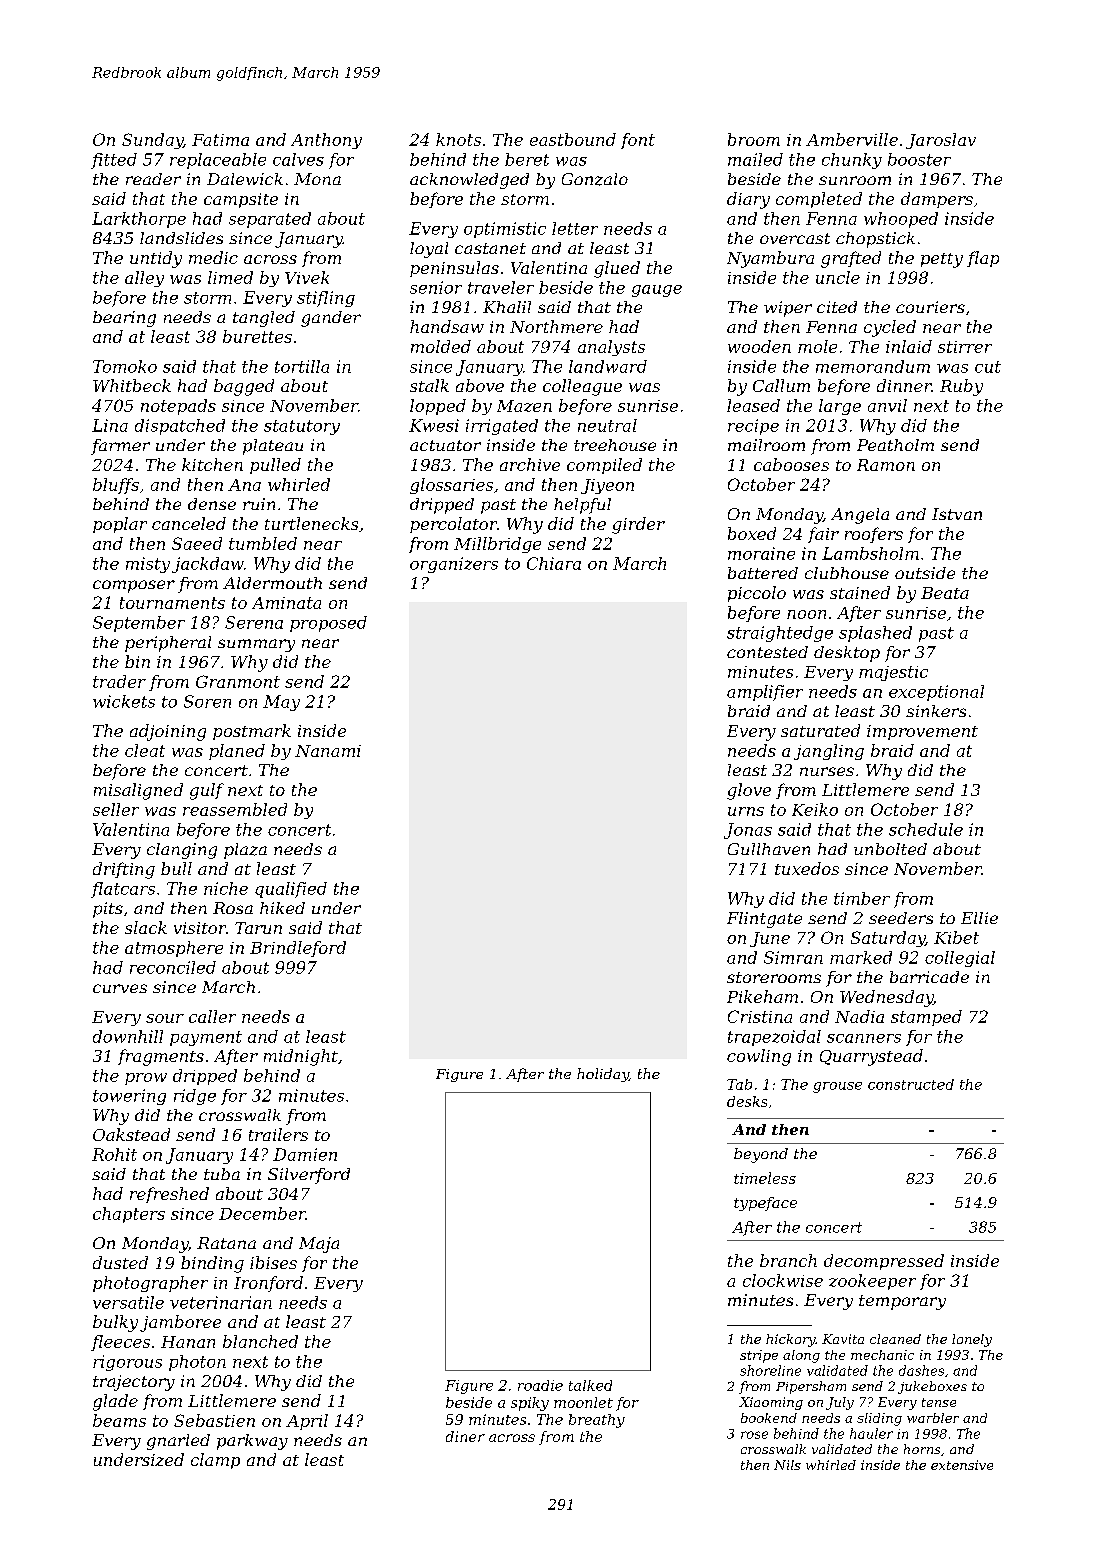 The image size is (1096, 1549). Describe the element at coordinates (206, 1038) in the page. I see `payment` at that location.
